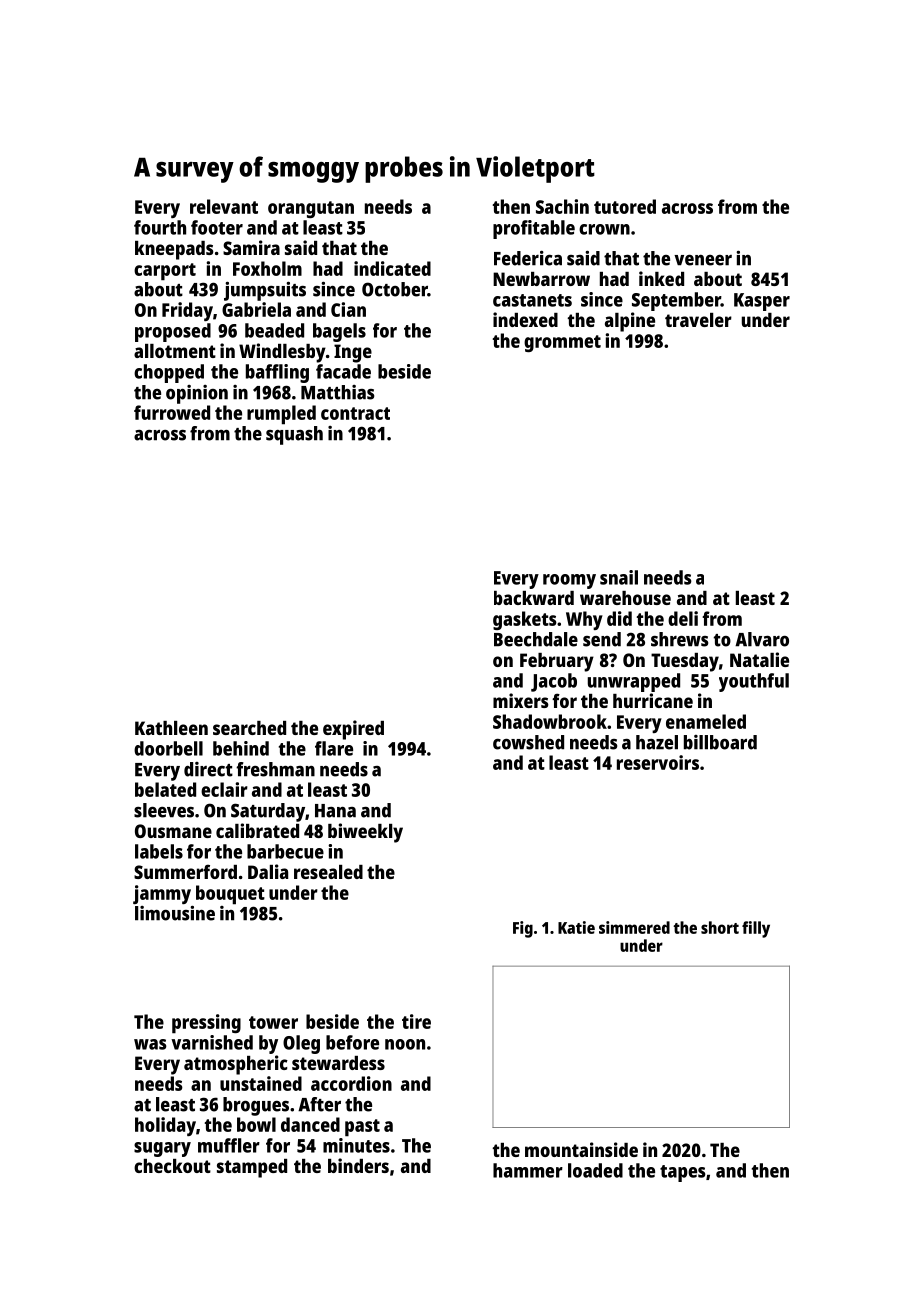 The height and width of the screenshot is (1311, 924). Describe the element at coordinates (206, 1024) in the screenshot. I see `pressing` at that location.
